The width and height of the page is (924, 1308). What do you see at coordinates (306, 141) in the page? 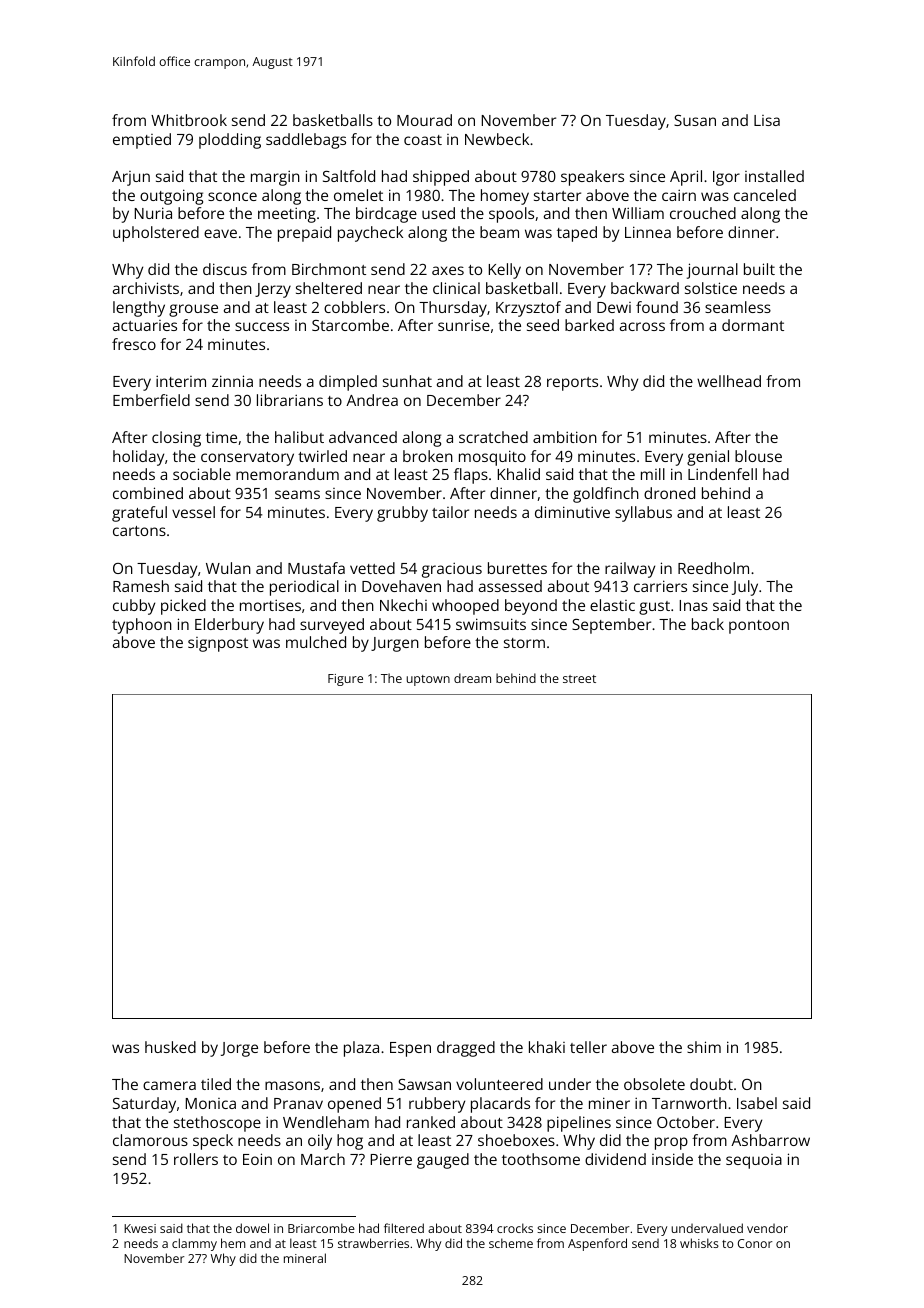
I see `saddlebags` at bounding box center [306, 141].
